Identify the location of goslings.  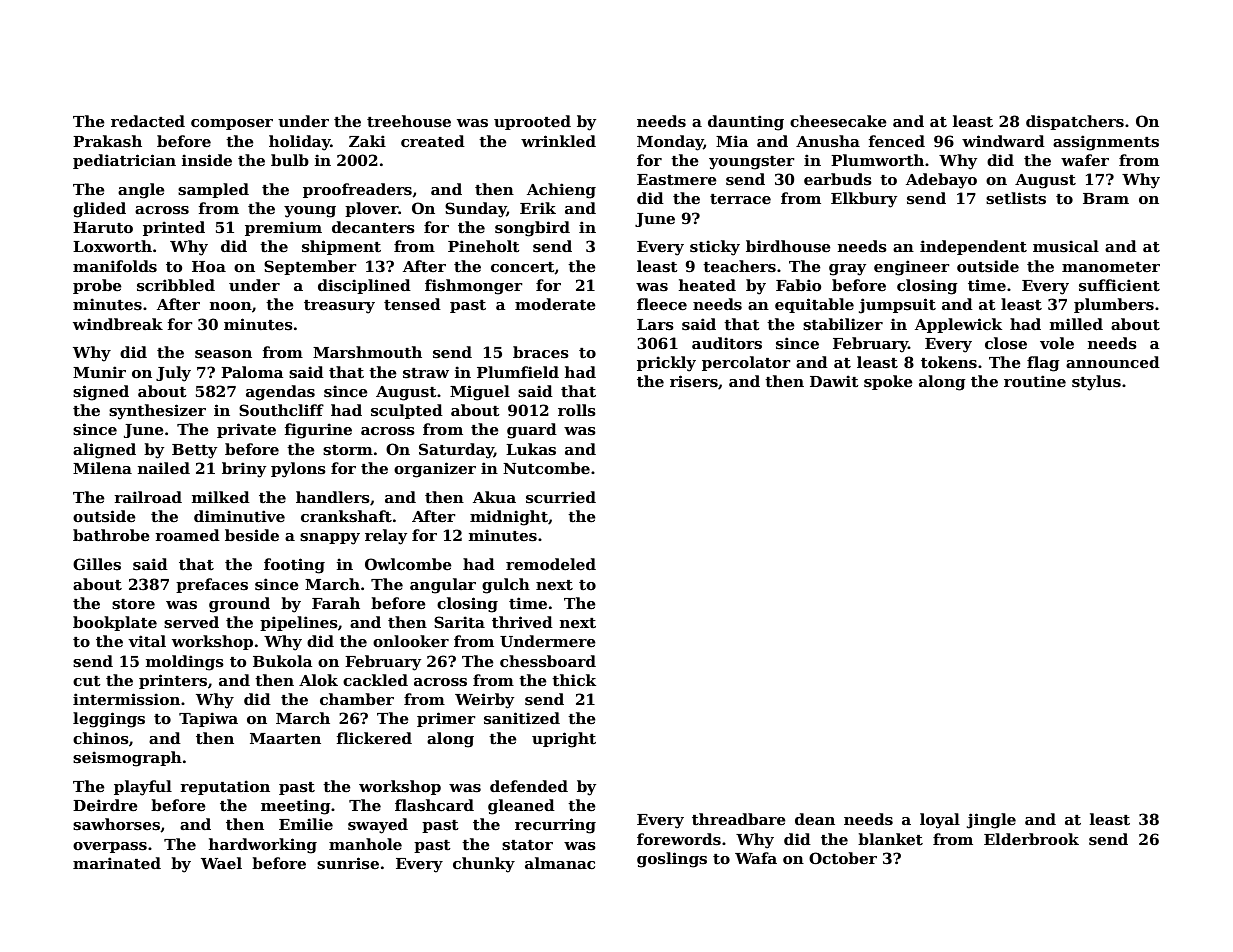
(672, 860).
